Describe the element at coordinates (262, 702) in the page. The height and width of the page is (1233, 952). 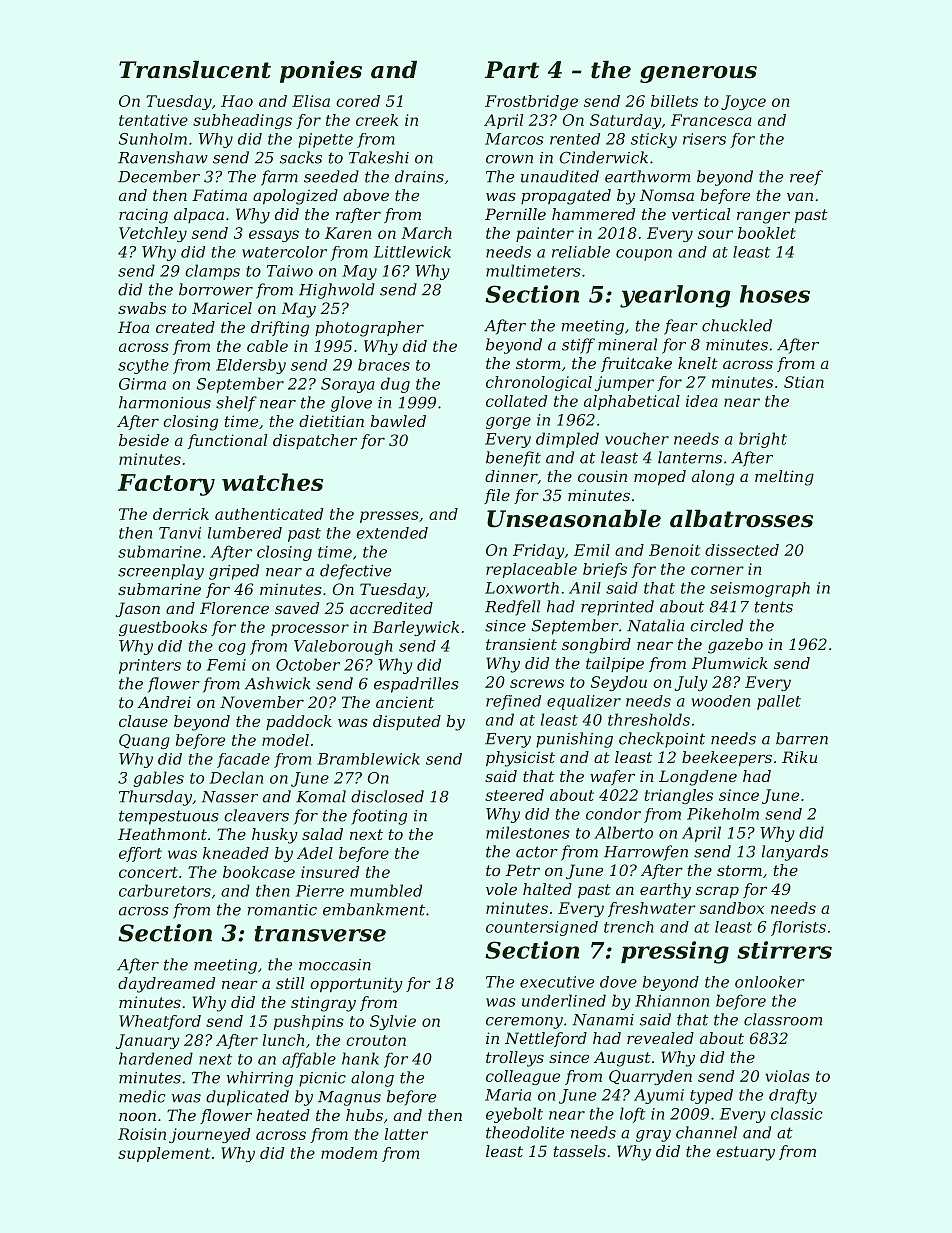
I see `November` at that location.
